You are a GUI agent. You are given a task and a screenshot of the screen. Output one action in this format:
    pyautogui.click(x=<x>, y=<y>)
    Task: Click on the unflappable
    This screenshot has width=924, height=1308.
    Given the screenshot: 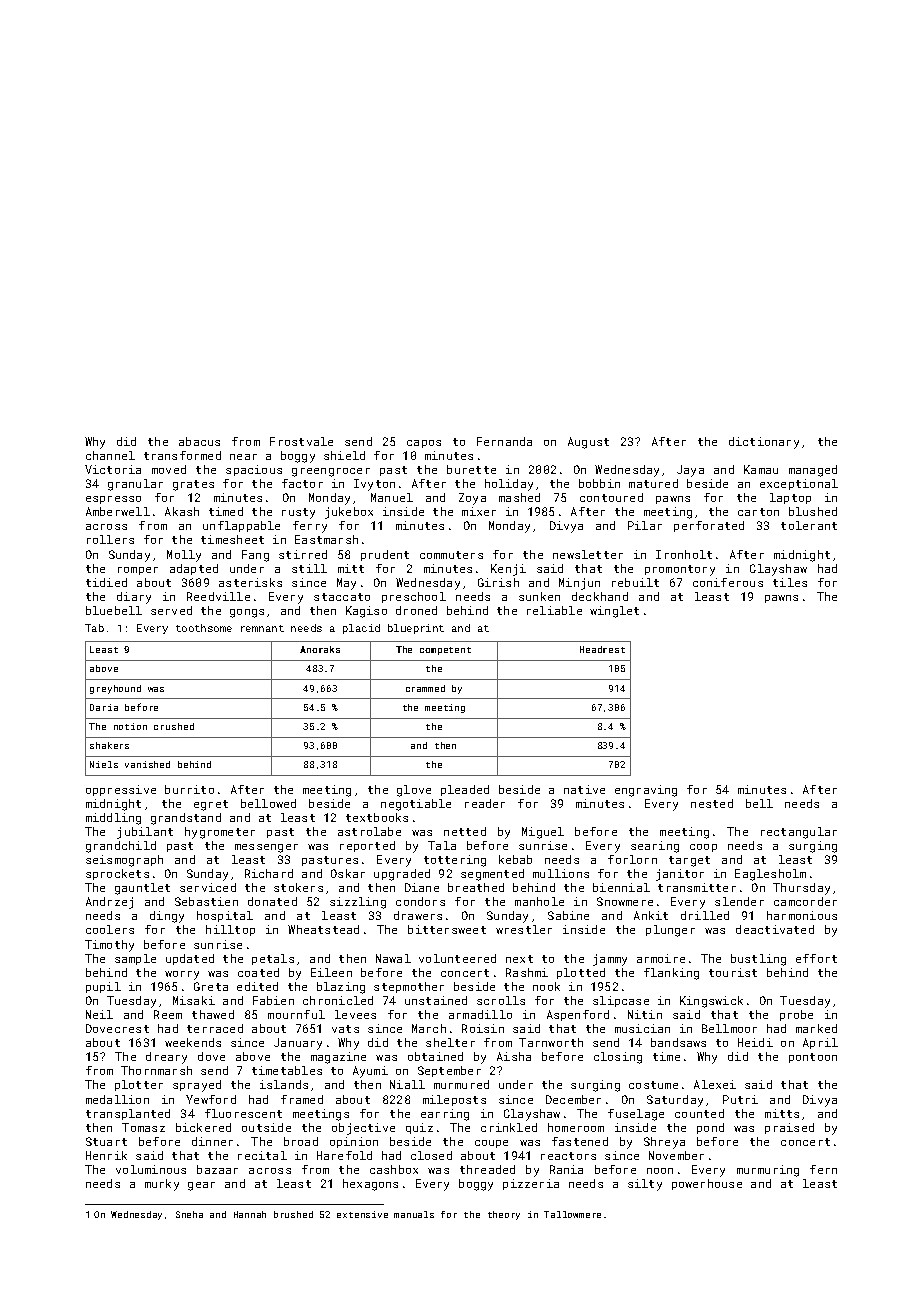 What is the action you would take?
    pyautogui.click(x=241, y=526)
